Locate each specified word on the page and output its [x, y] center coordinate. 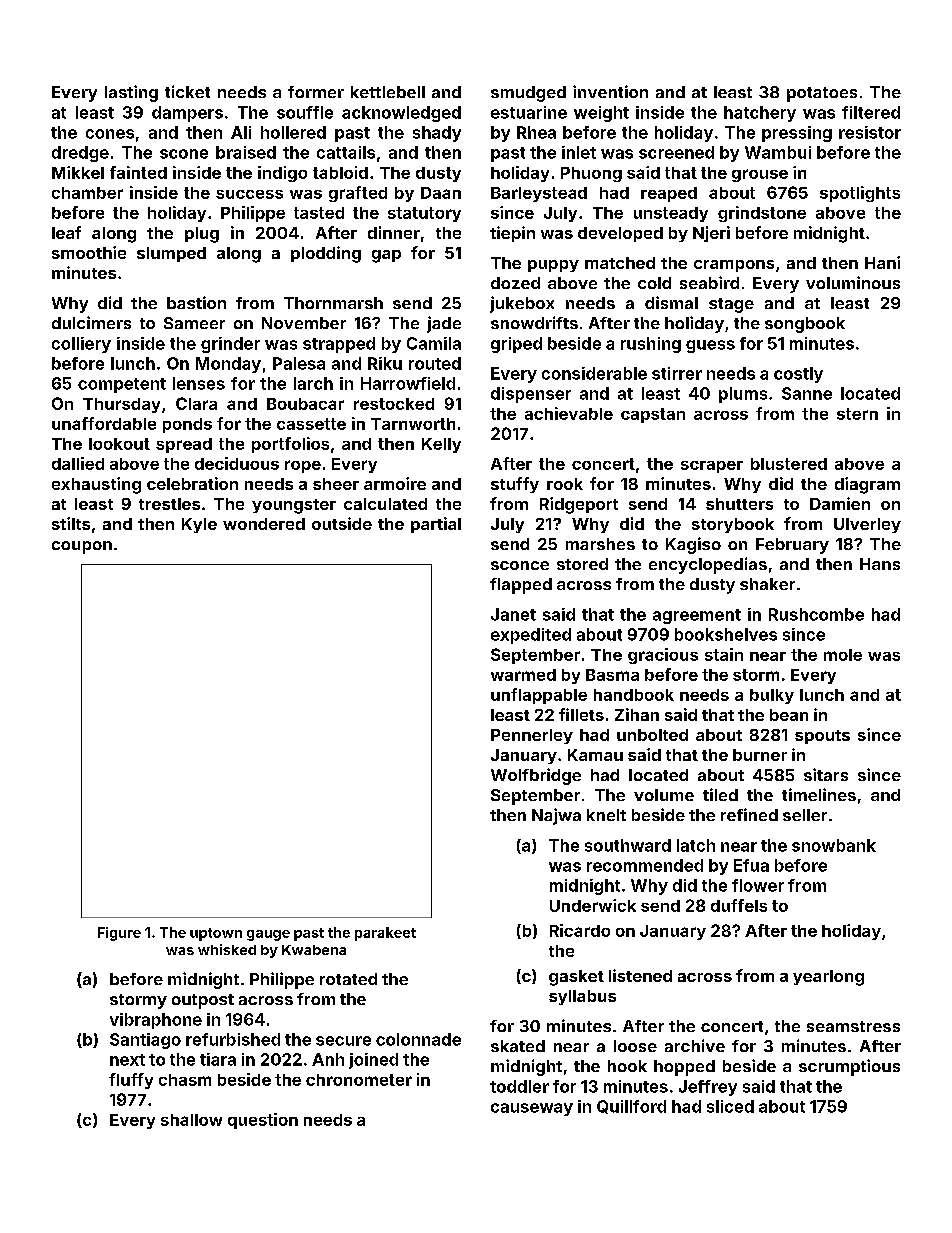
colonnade [418, 1039]
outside [342, 523]
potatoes [822, 94]
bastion [196, 302]
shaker [767, 584]
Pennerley [532, 736]
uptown [216, 934]
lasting [131, 93]
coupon [82, 547]
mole [843, 655]
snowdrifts [534, 322]
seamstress [853, 1026]
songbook [805, 325]
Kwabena [314, 950]
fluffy [131, 1081]
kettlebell [388, 92]
